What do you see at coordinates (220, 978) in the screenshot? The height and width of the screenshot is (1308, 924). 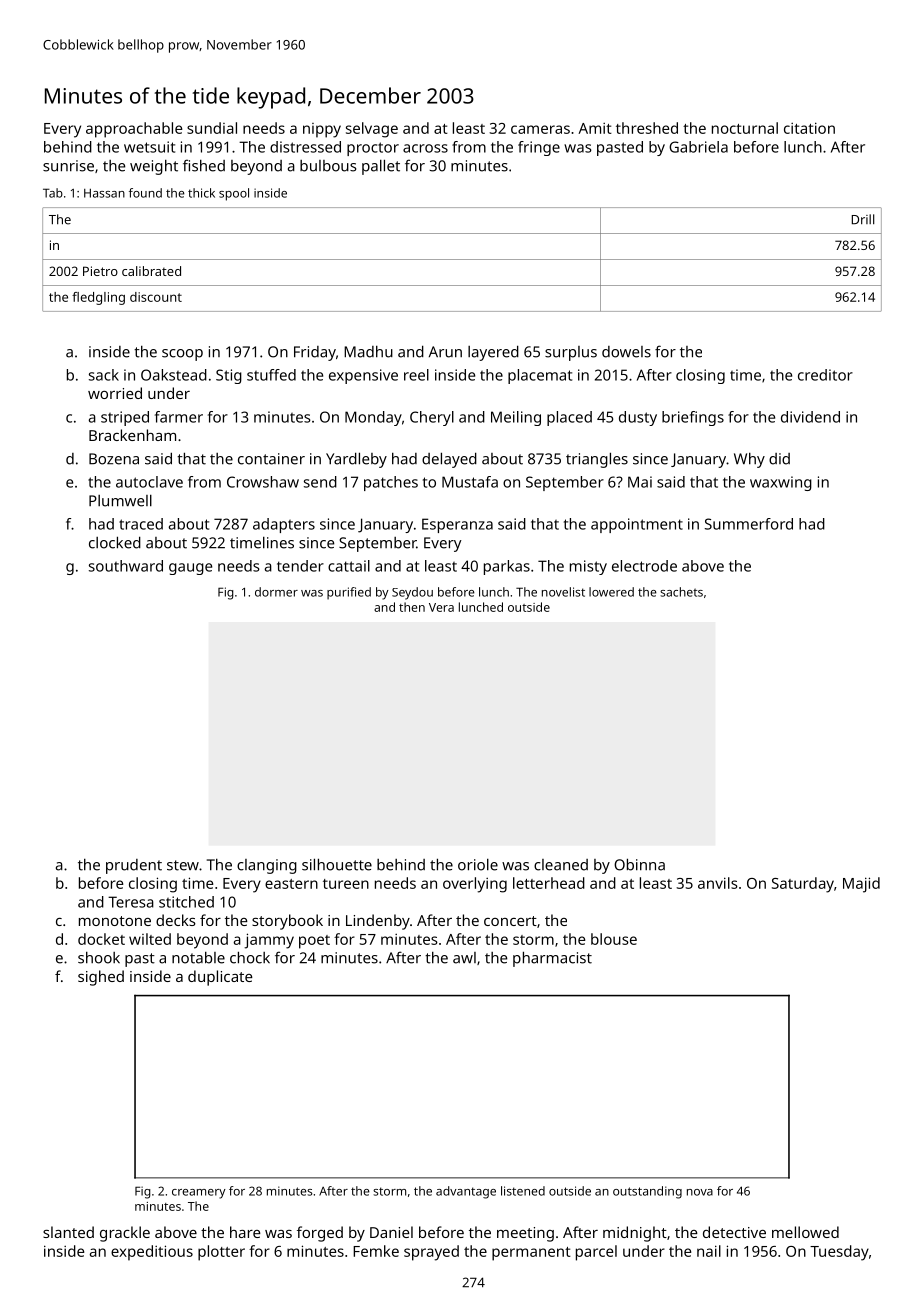 I see `duplicate` at bounding box center [220, 978].
